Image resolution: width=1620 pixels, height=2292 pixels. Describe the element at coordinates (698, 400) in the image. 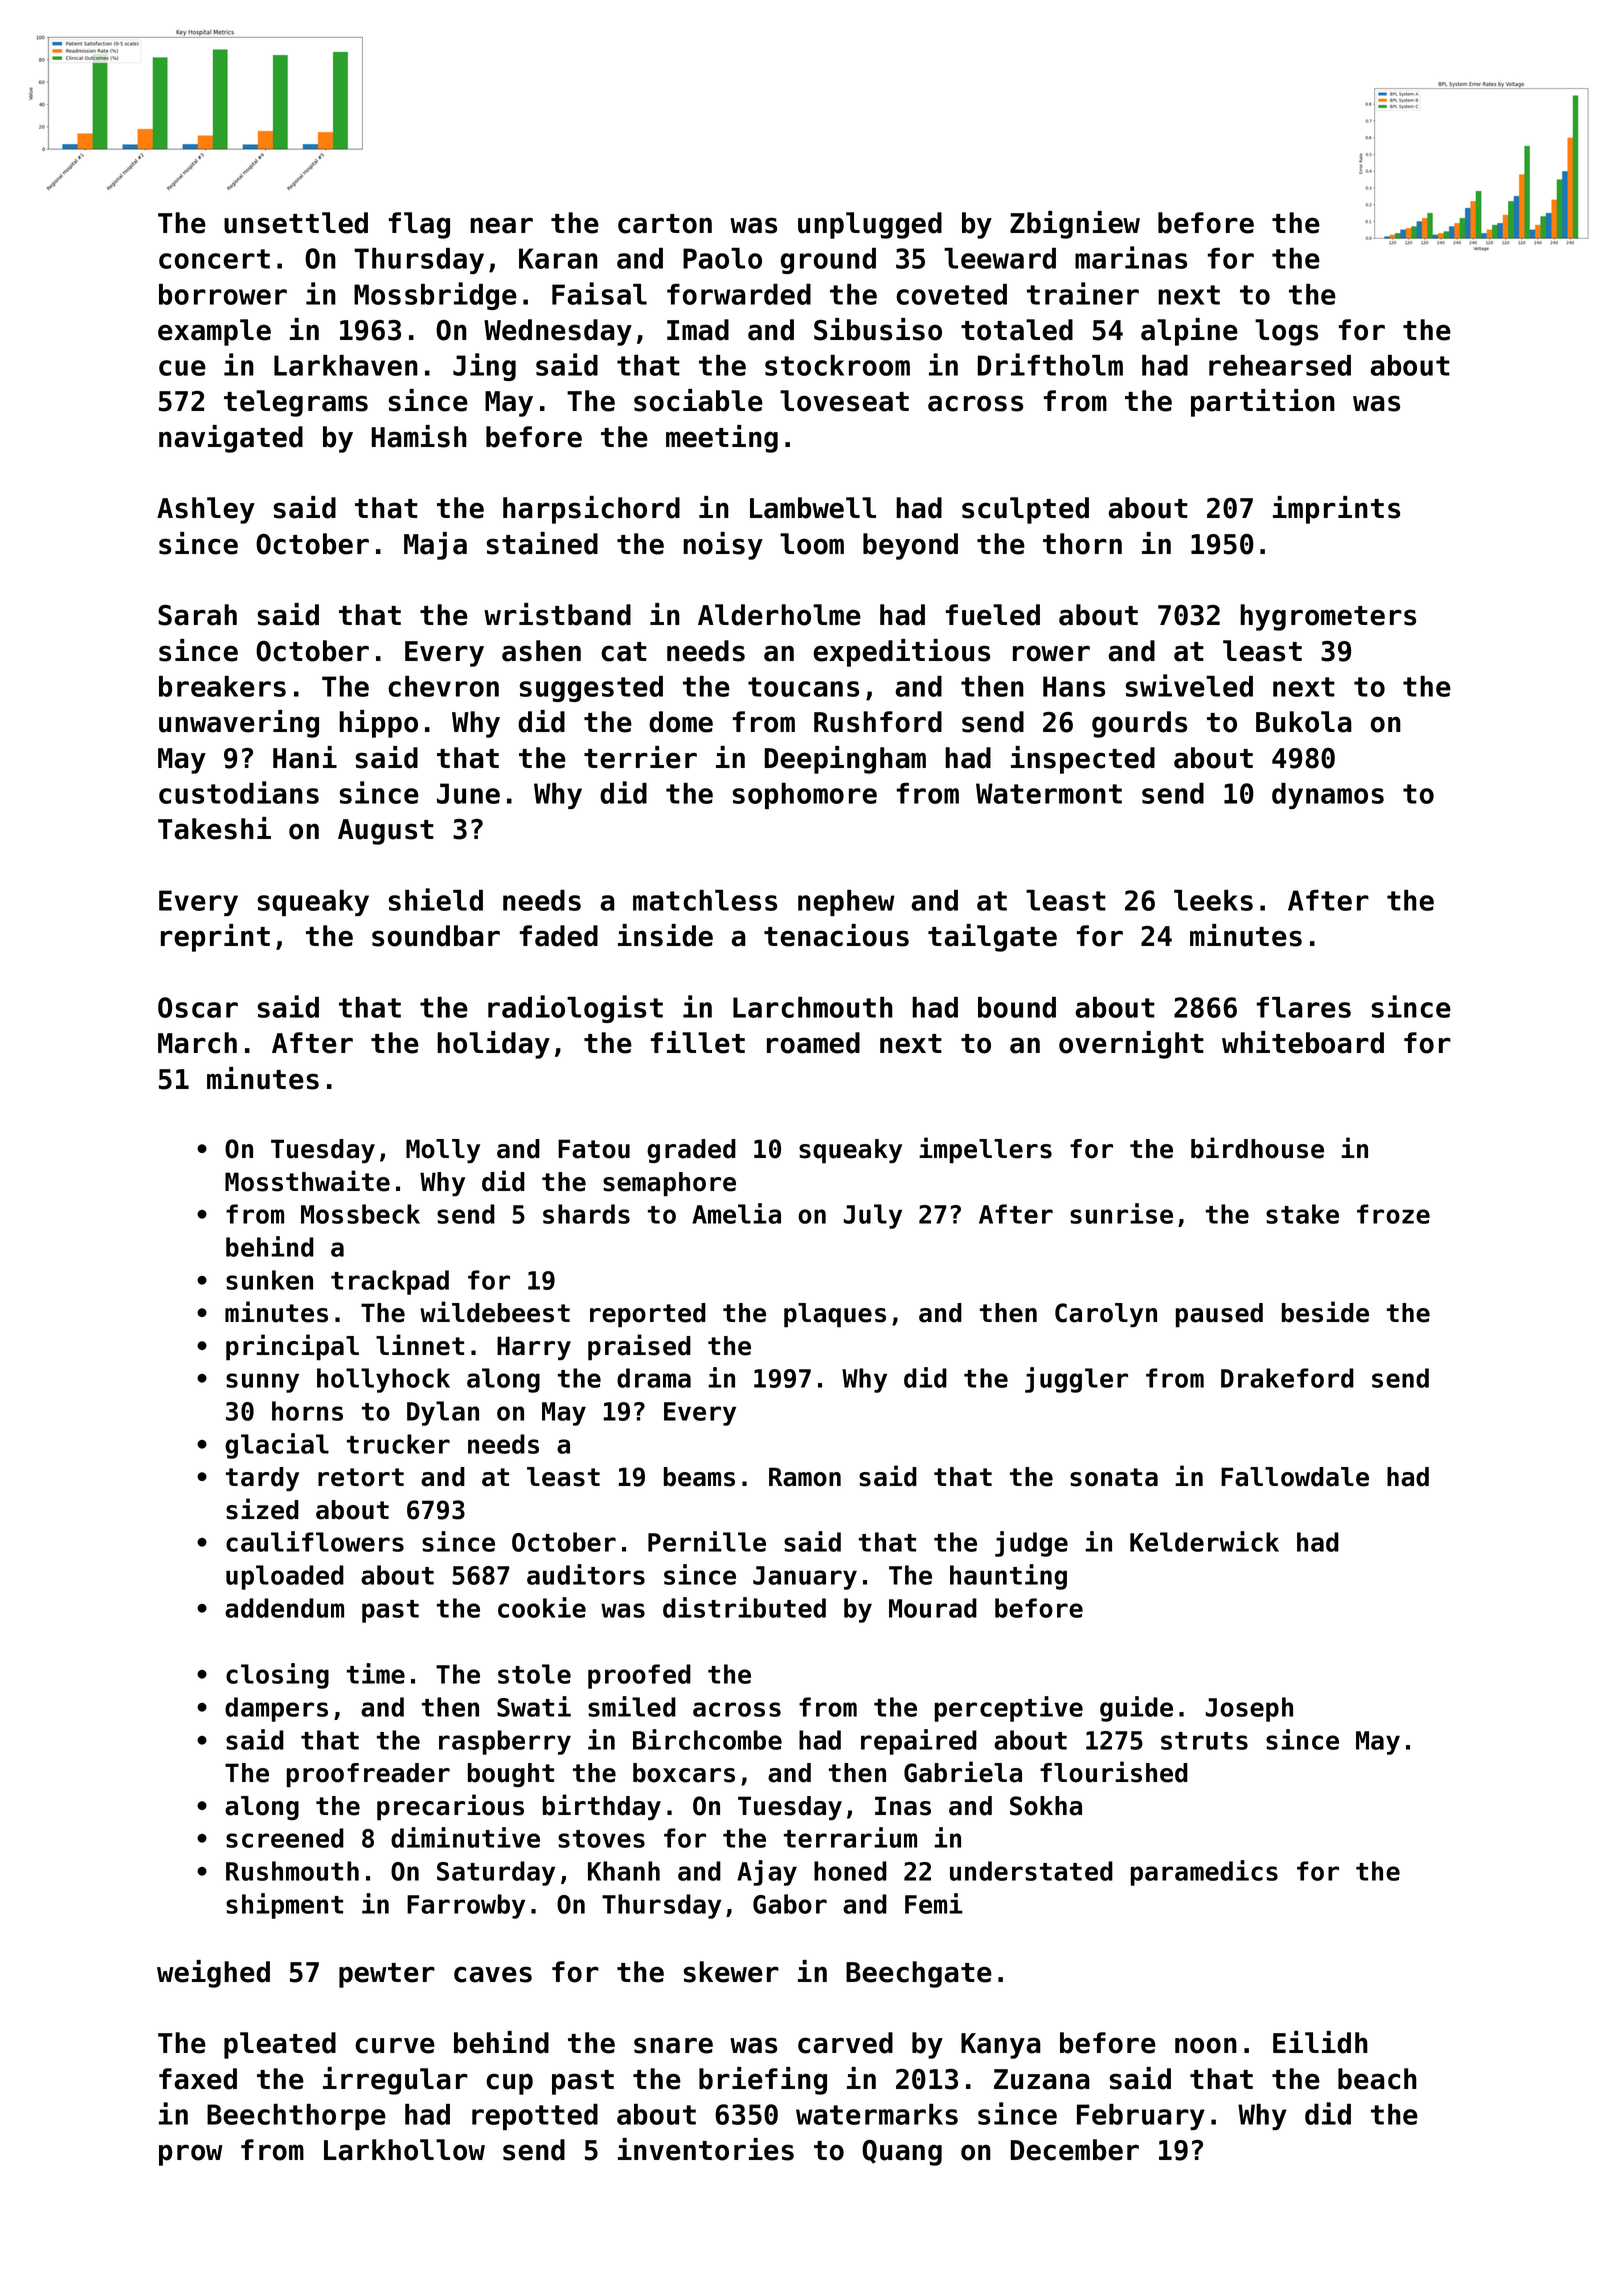

I see `sociable` at that location.
